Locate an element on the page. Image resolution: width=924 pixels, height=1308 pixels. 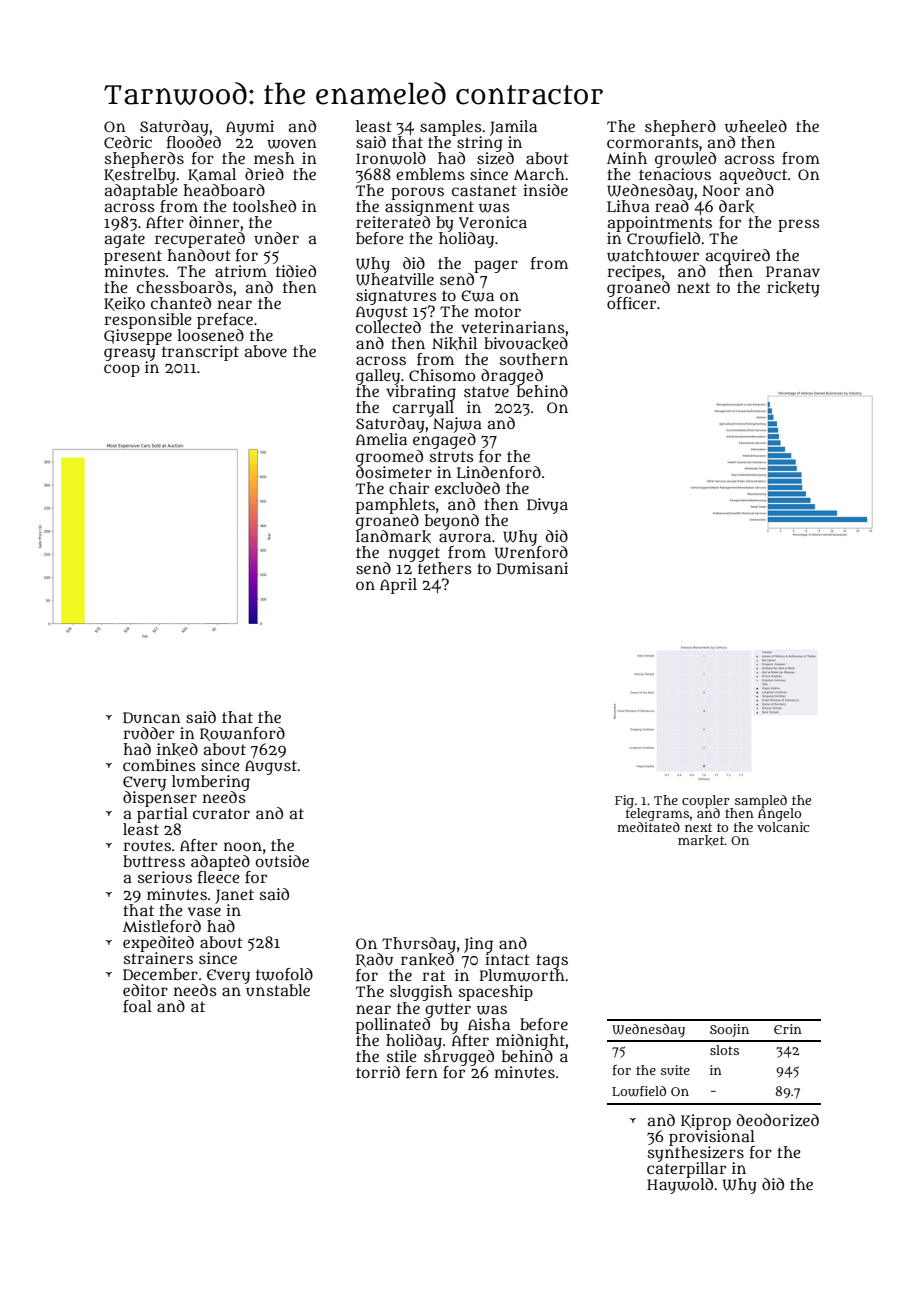
foal is located at coordinates (137, 1006).
